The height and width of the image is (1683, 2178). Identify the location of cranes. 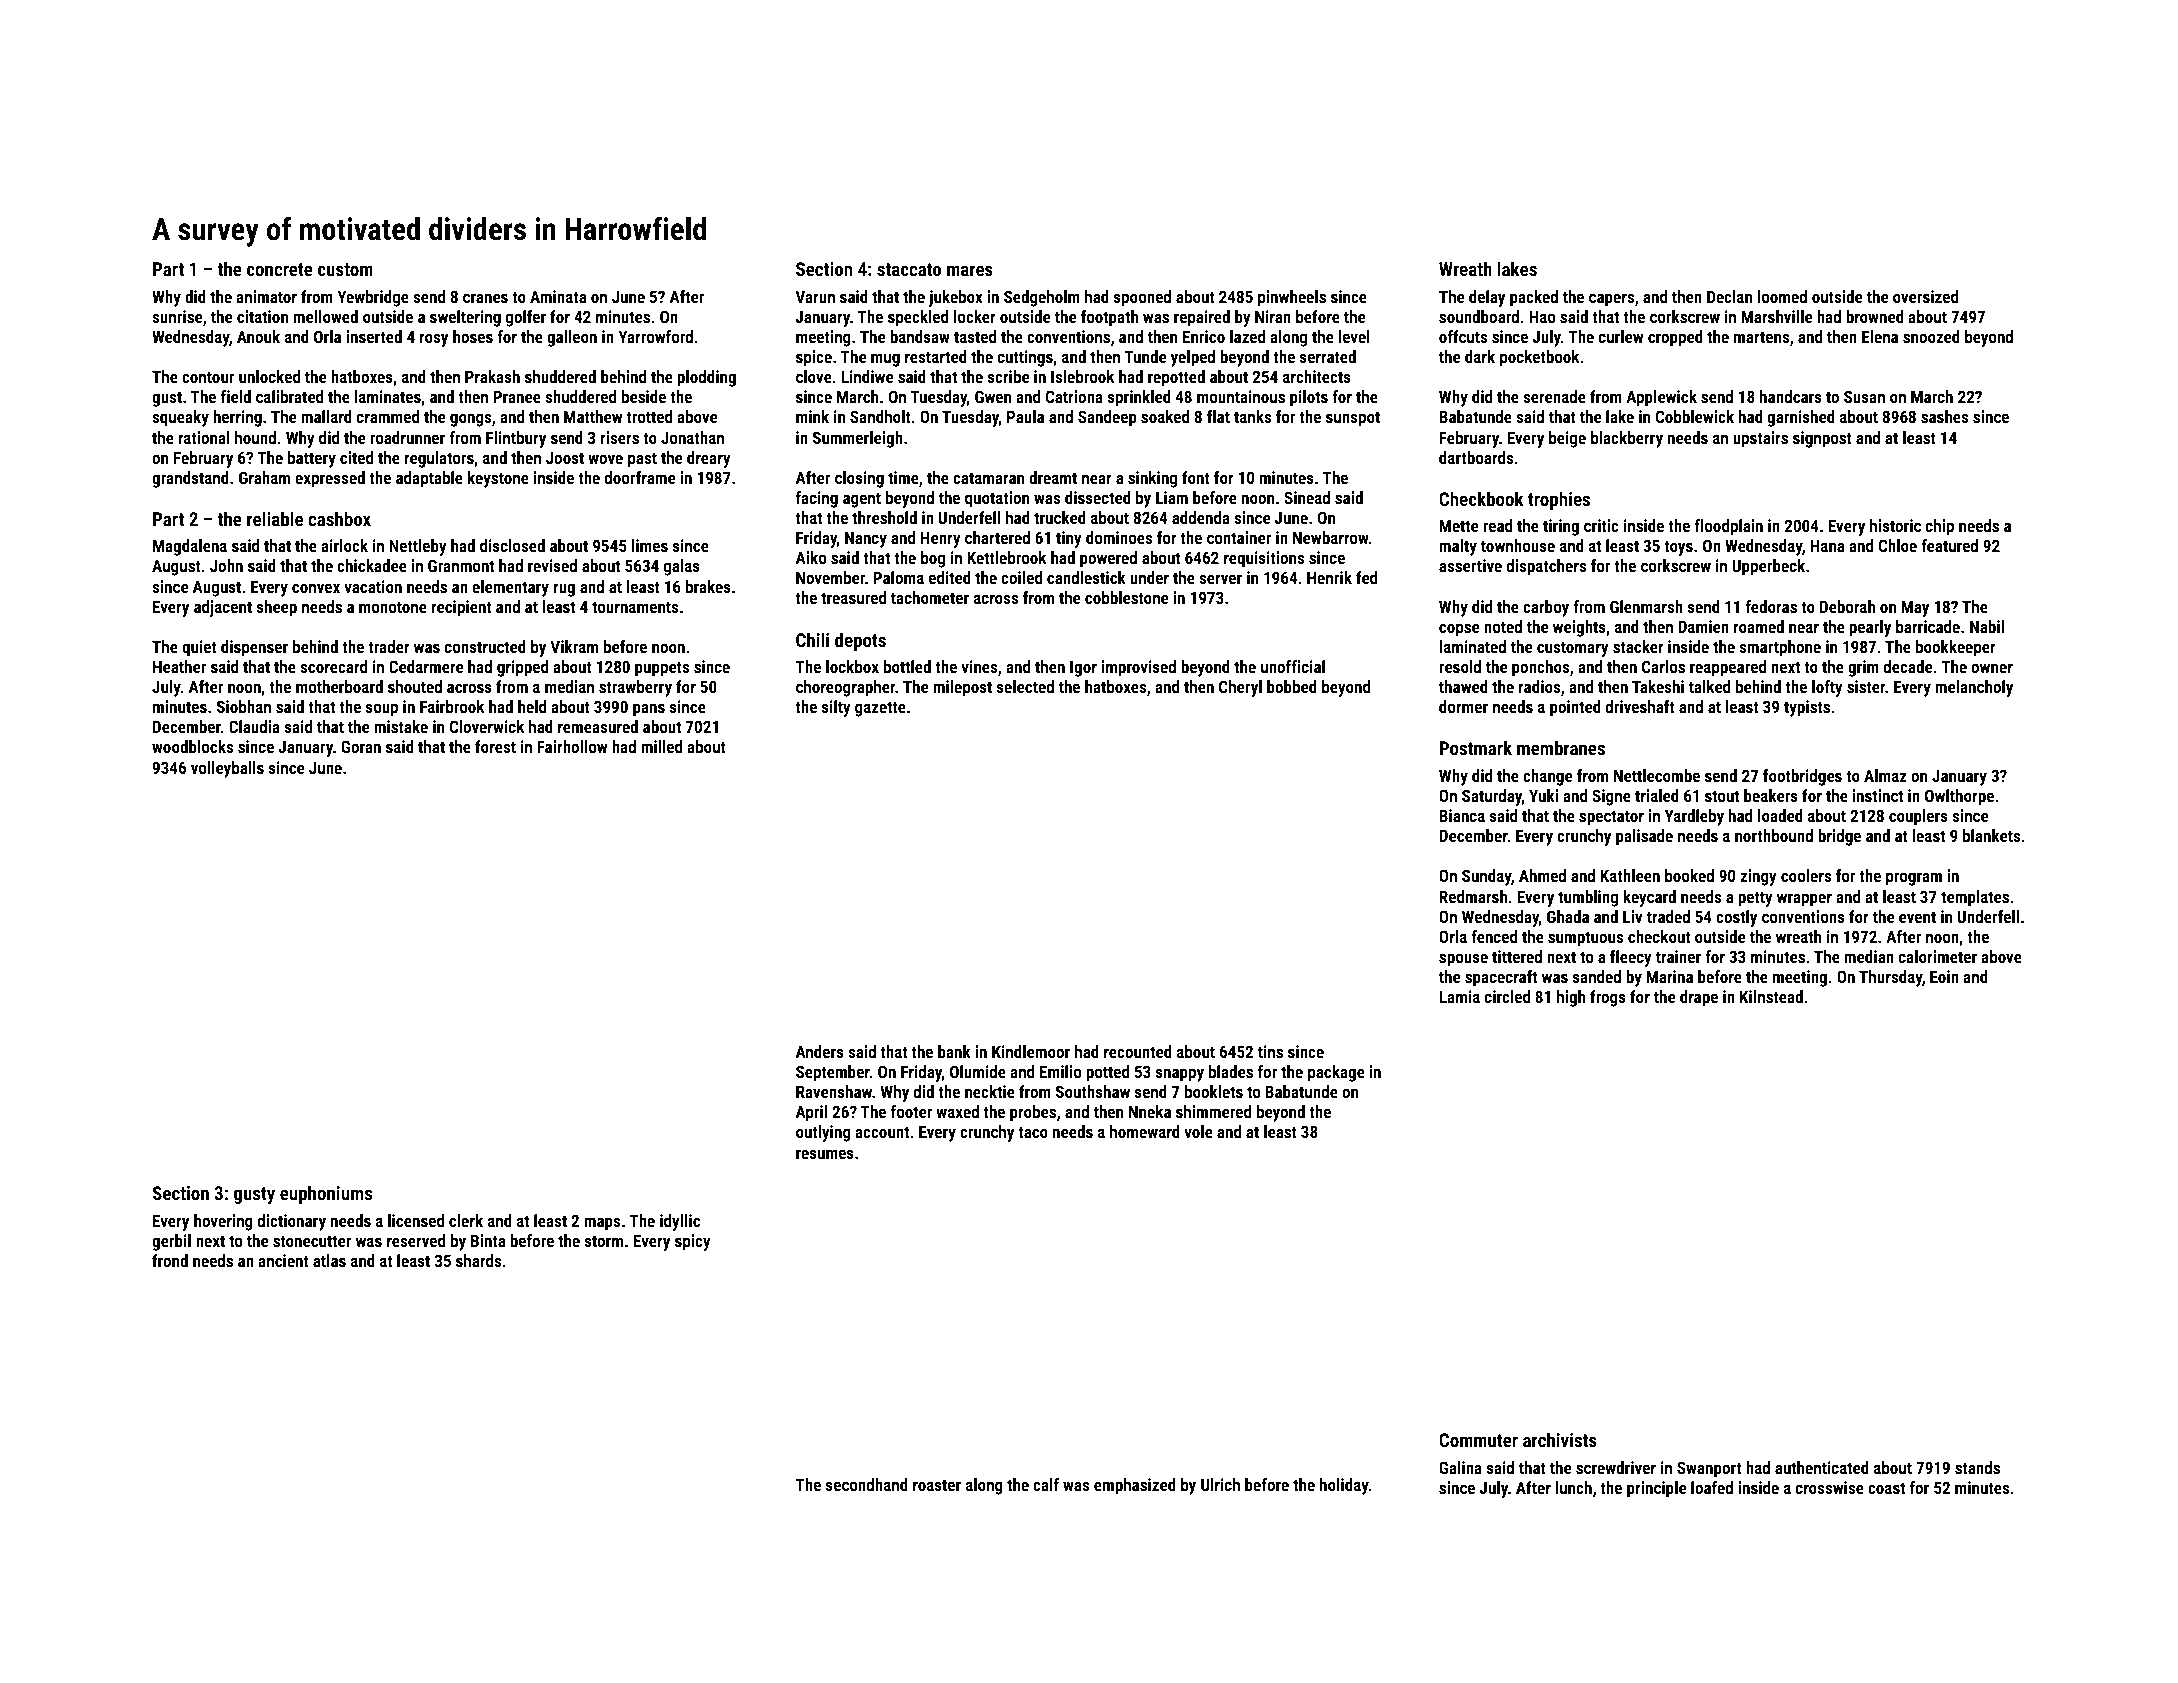
(485, 298).
